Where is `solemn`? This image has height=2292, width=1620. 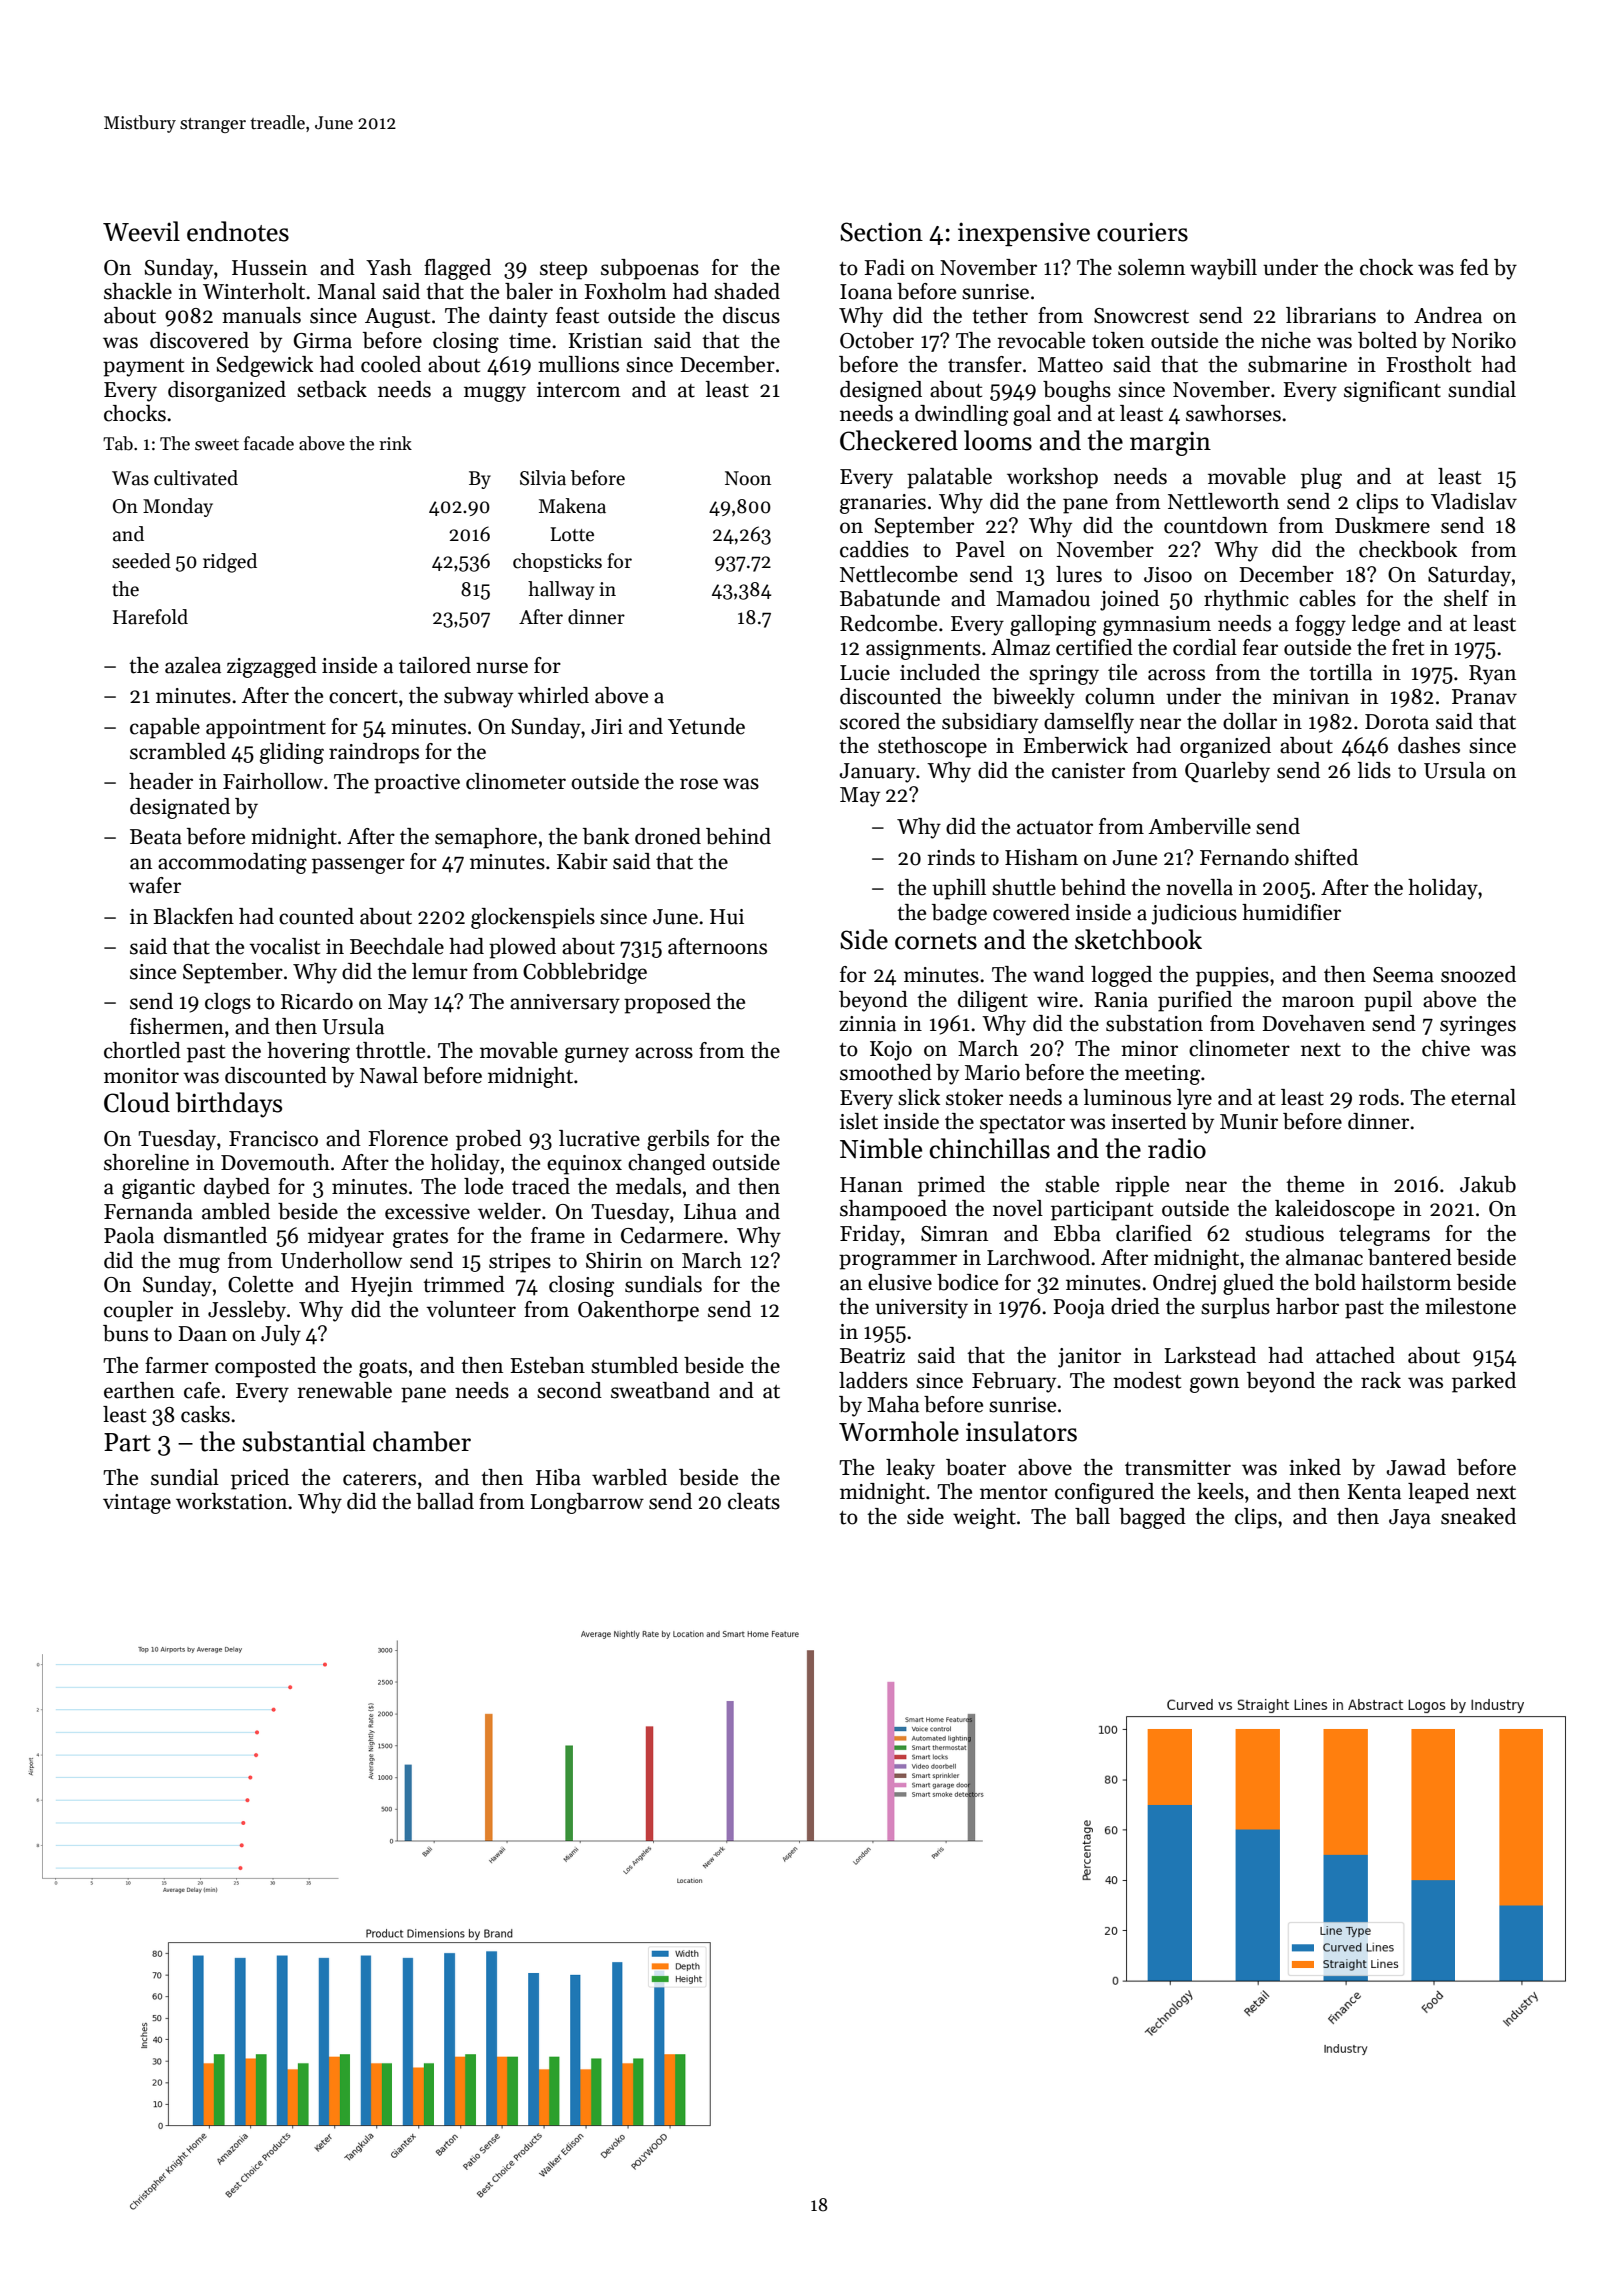 solemn is located at coordinates (1151, 267).
